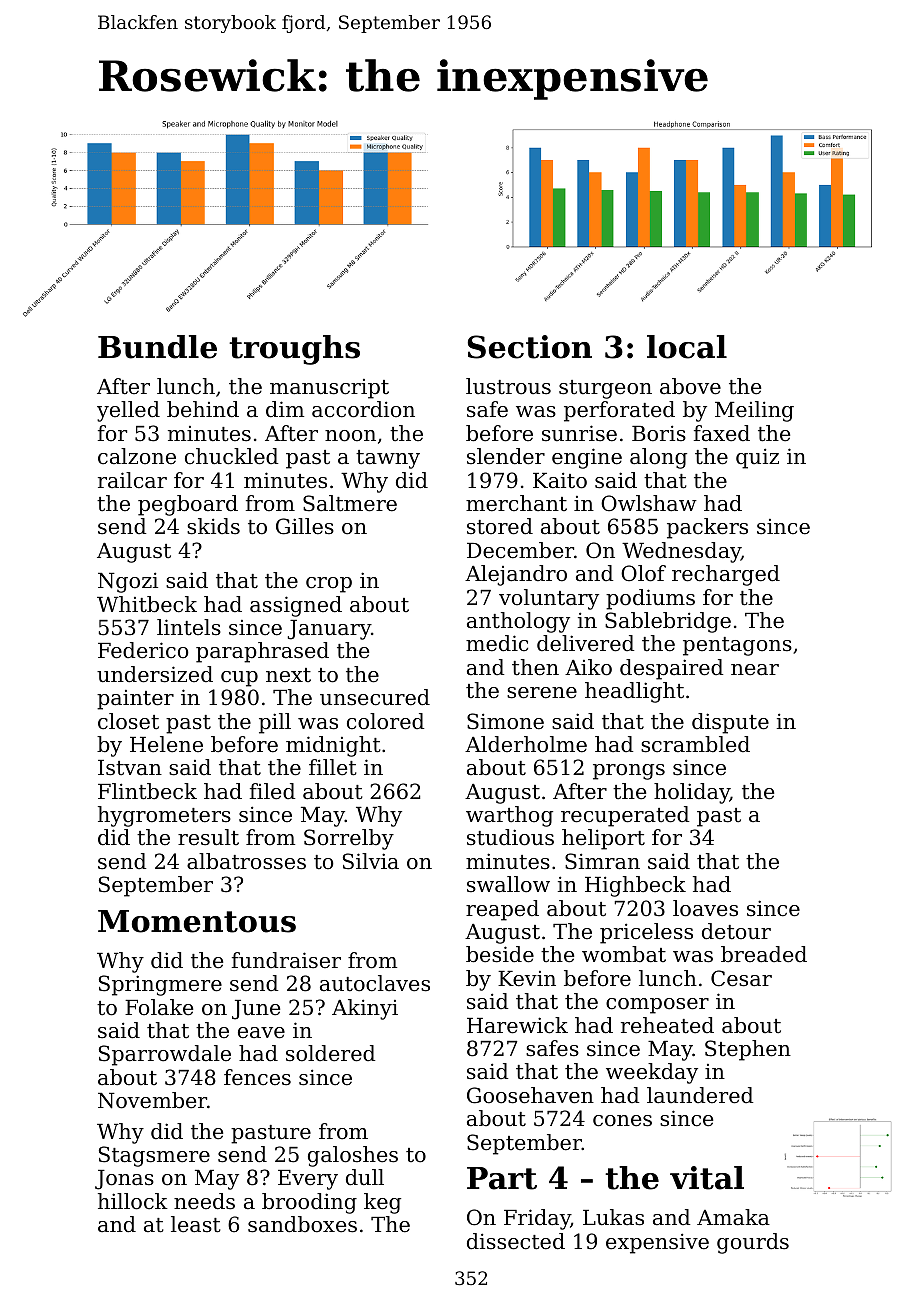 This image has height=1316, width=908. Describe the element at coordinates (508, 386) in the image. I see `lustrous` at that location.
